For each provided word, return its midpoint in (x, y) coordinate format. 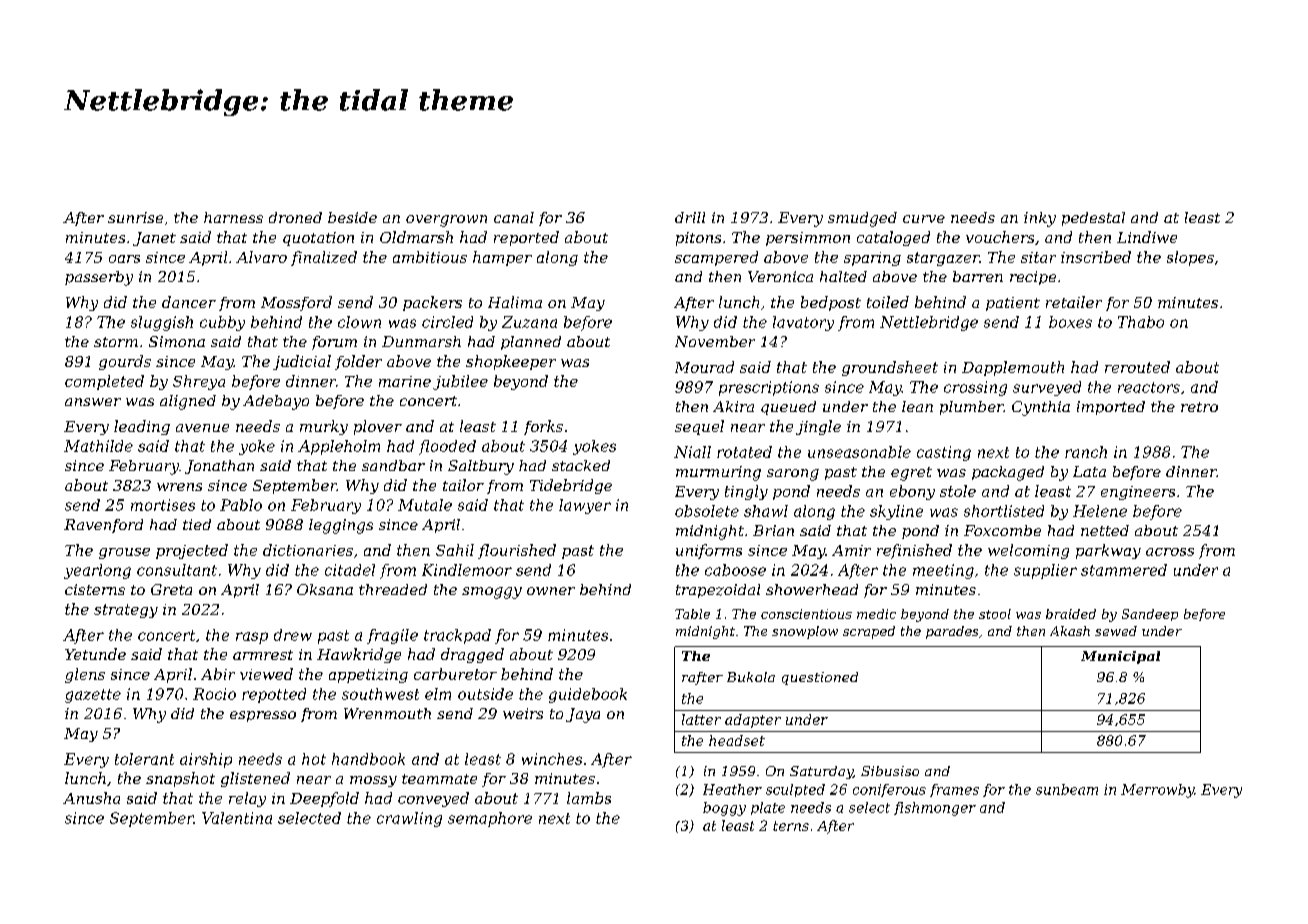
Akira (733, 406)
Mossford (296, 303)
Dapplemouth (1013, 368)
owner (551, 591)
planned (531, 343)
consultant (177, 570)
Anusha (91, 798)
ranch (1086, 452)
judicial (302, 362)
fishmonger (935, 809)
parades (952, 632)
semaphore (490, 819)
